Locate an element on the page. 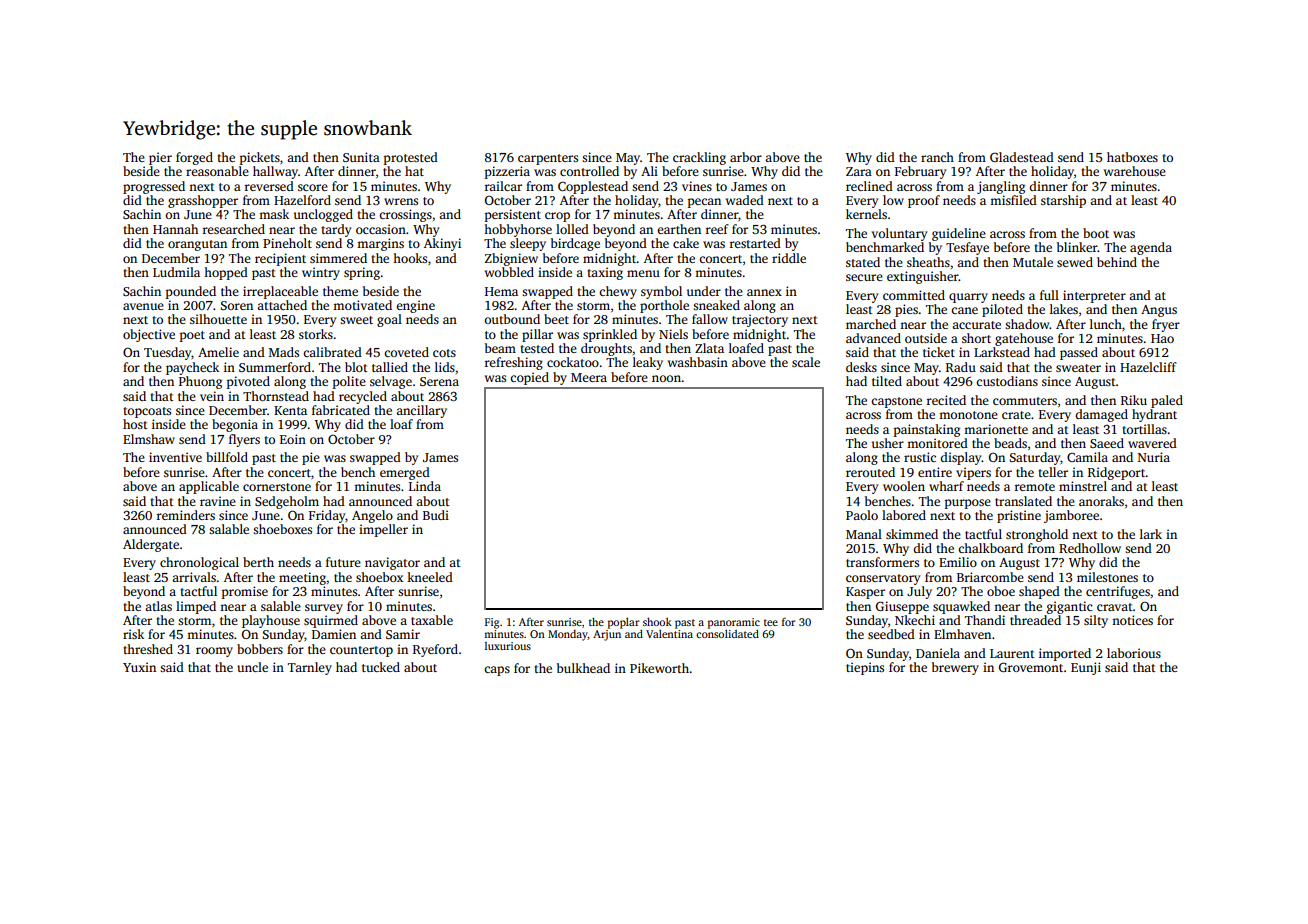  reasonable is located at coordinates (217, 171).
